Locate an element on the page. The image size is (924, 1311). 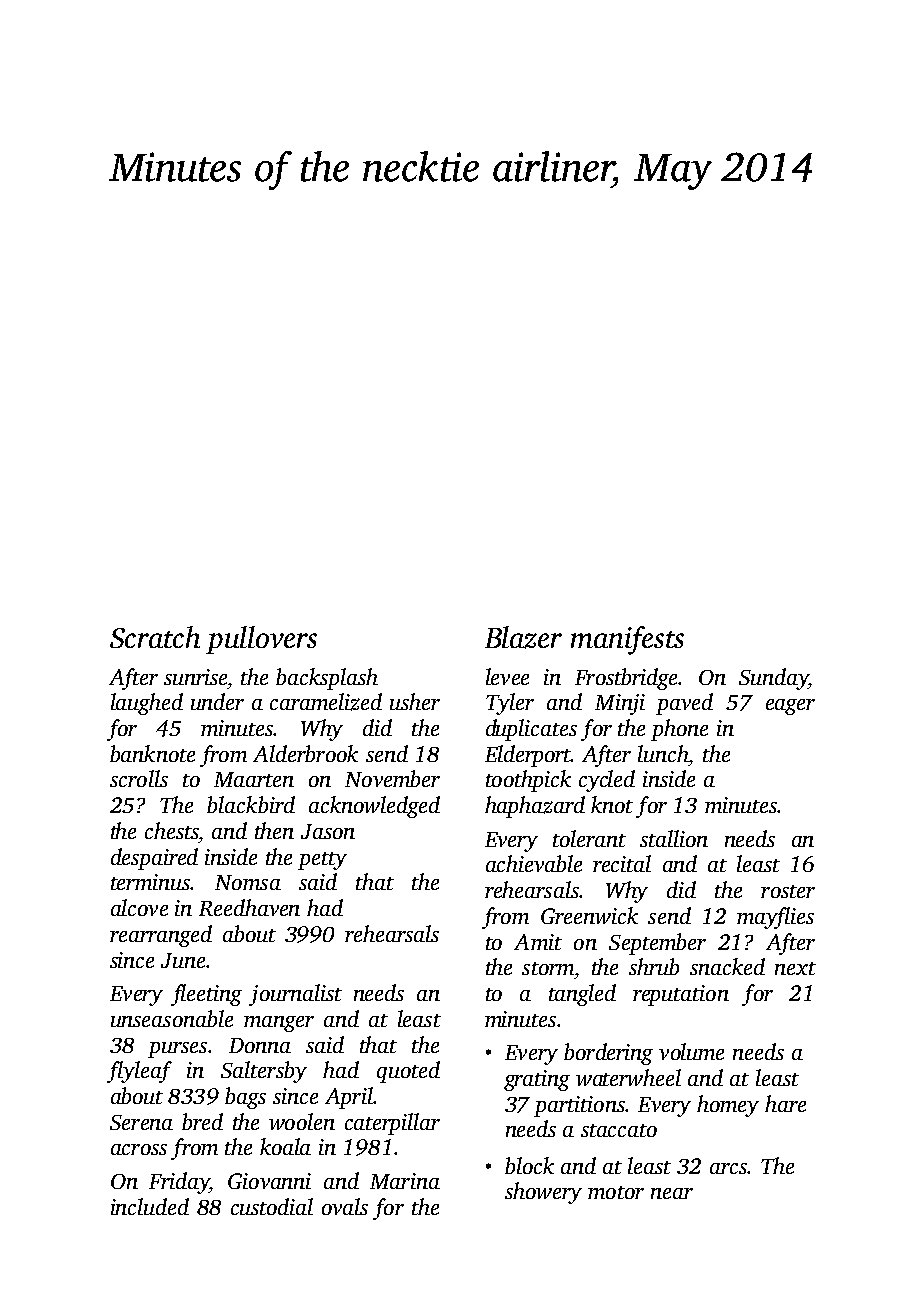
tangled is located at coordinates (582, 995).
